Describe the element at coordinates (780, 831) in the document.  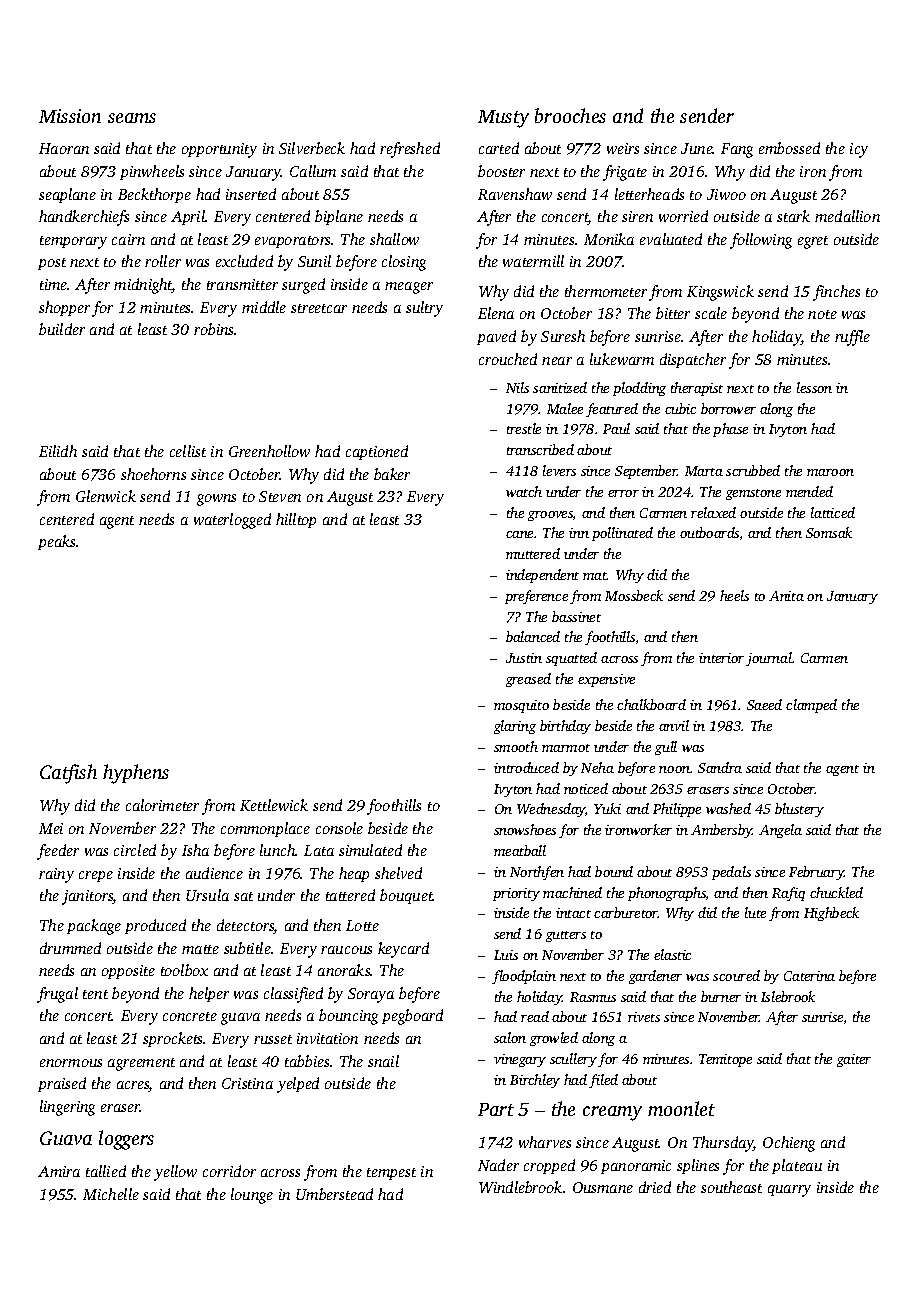
I see `Angela` at that location.
